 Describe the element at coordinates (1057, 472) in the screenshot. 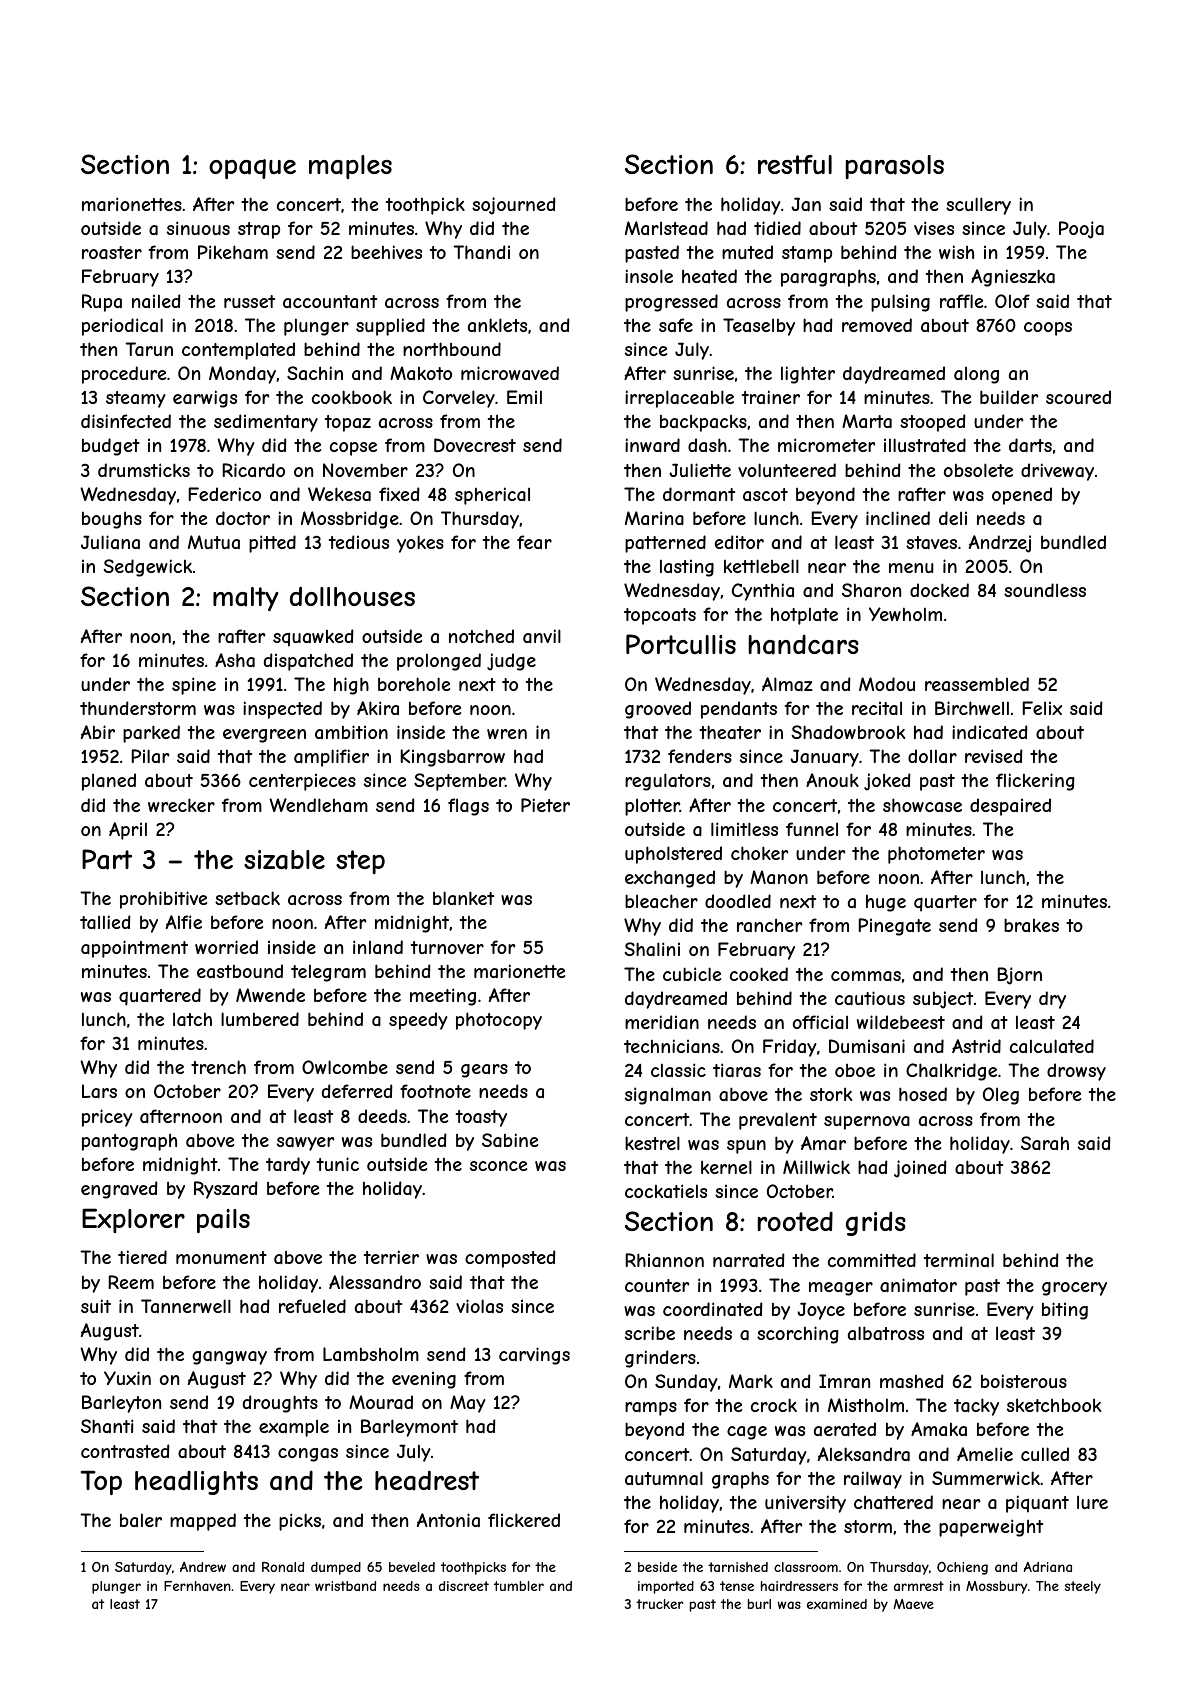

I see `driveway` at that location.
